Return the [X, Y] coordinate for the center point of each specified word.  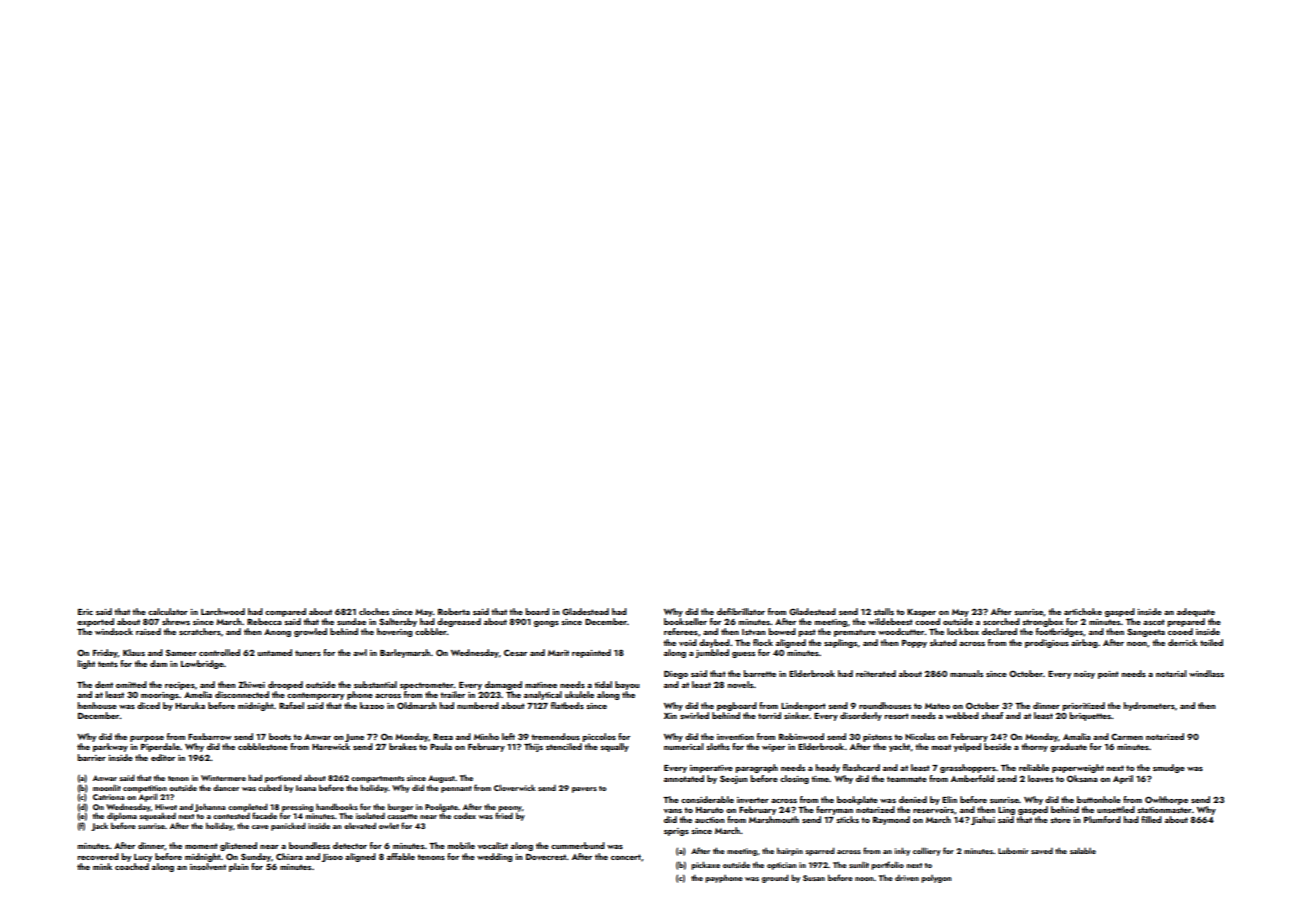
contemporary [315, 696]
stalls [884, 611]
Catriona [109, 797]
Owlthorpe [1166, 800]
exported [95, 622]
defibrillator [741, 611]
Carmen [1127, 737]
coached [132, 866]
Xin [670, 716]
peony [510, 809]
